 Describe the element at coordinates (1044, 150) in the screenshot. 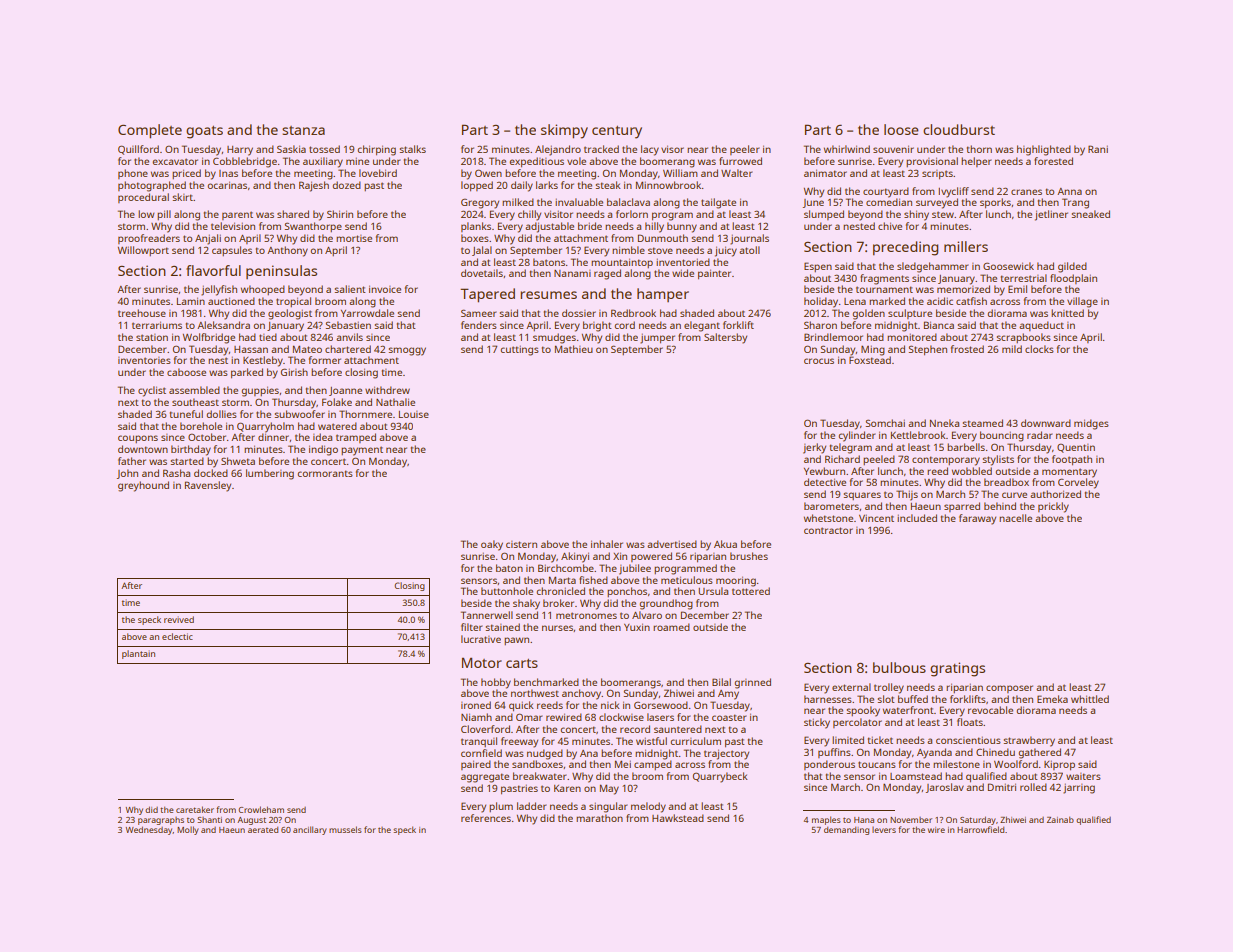

I see `highlighted` at that location.
